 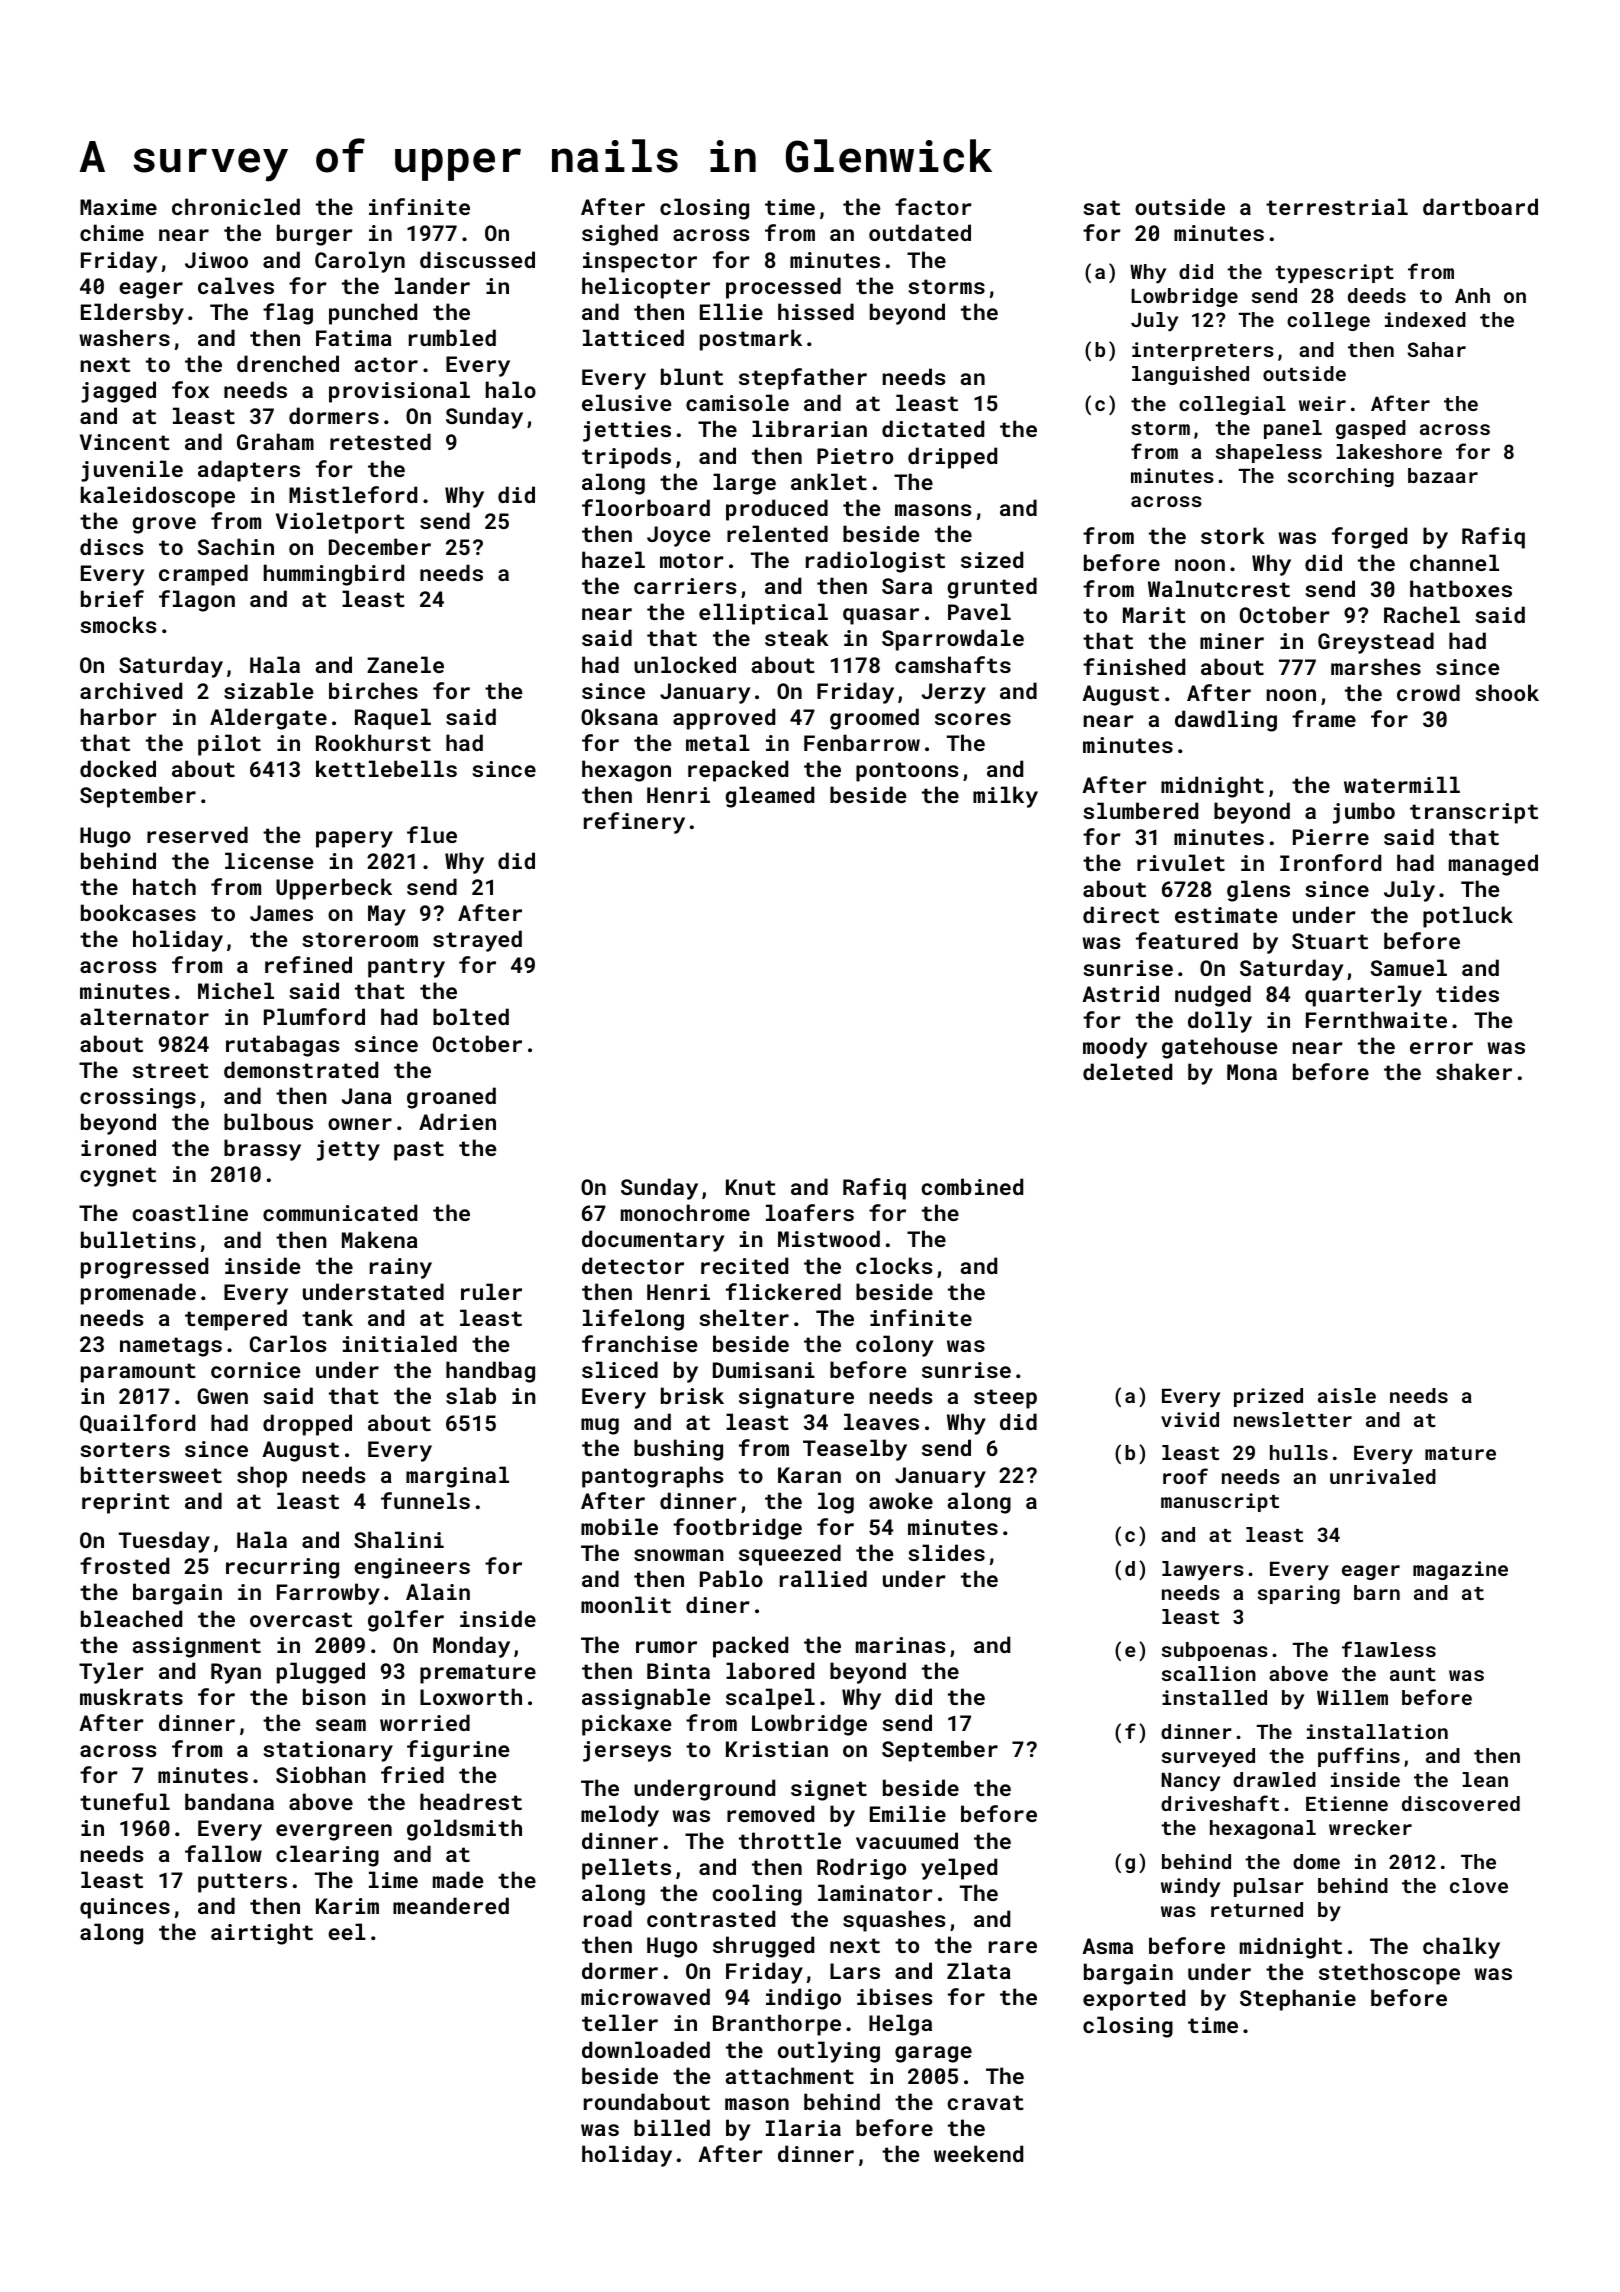 I want to click on hissed, so click(x=816, y=311).
